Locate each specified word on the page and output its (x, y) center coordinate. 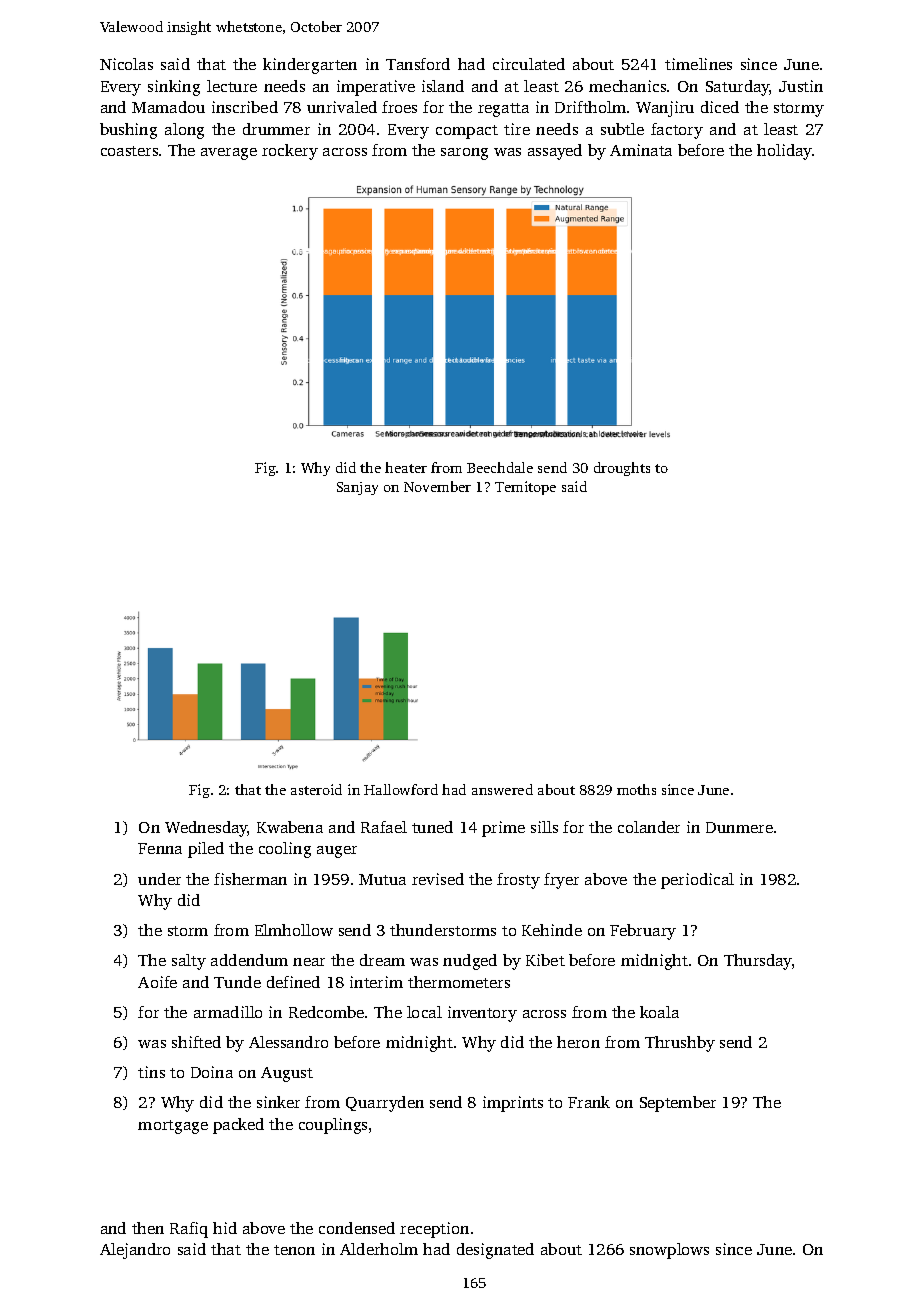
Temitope (525, 488)
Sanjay (357, 488)
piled (206, 850)
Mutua (382, 879)
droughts (622, 469)
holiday (784, 152)
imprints (513, 1104)
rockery (290, 152)
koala (659, 1012)
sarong (464, 154)
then (148, 1228)
